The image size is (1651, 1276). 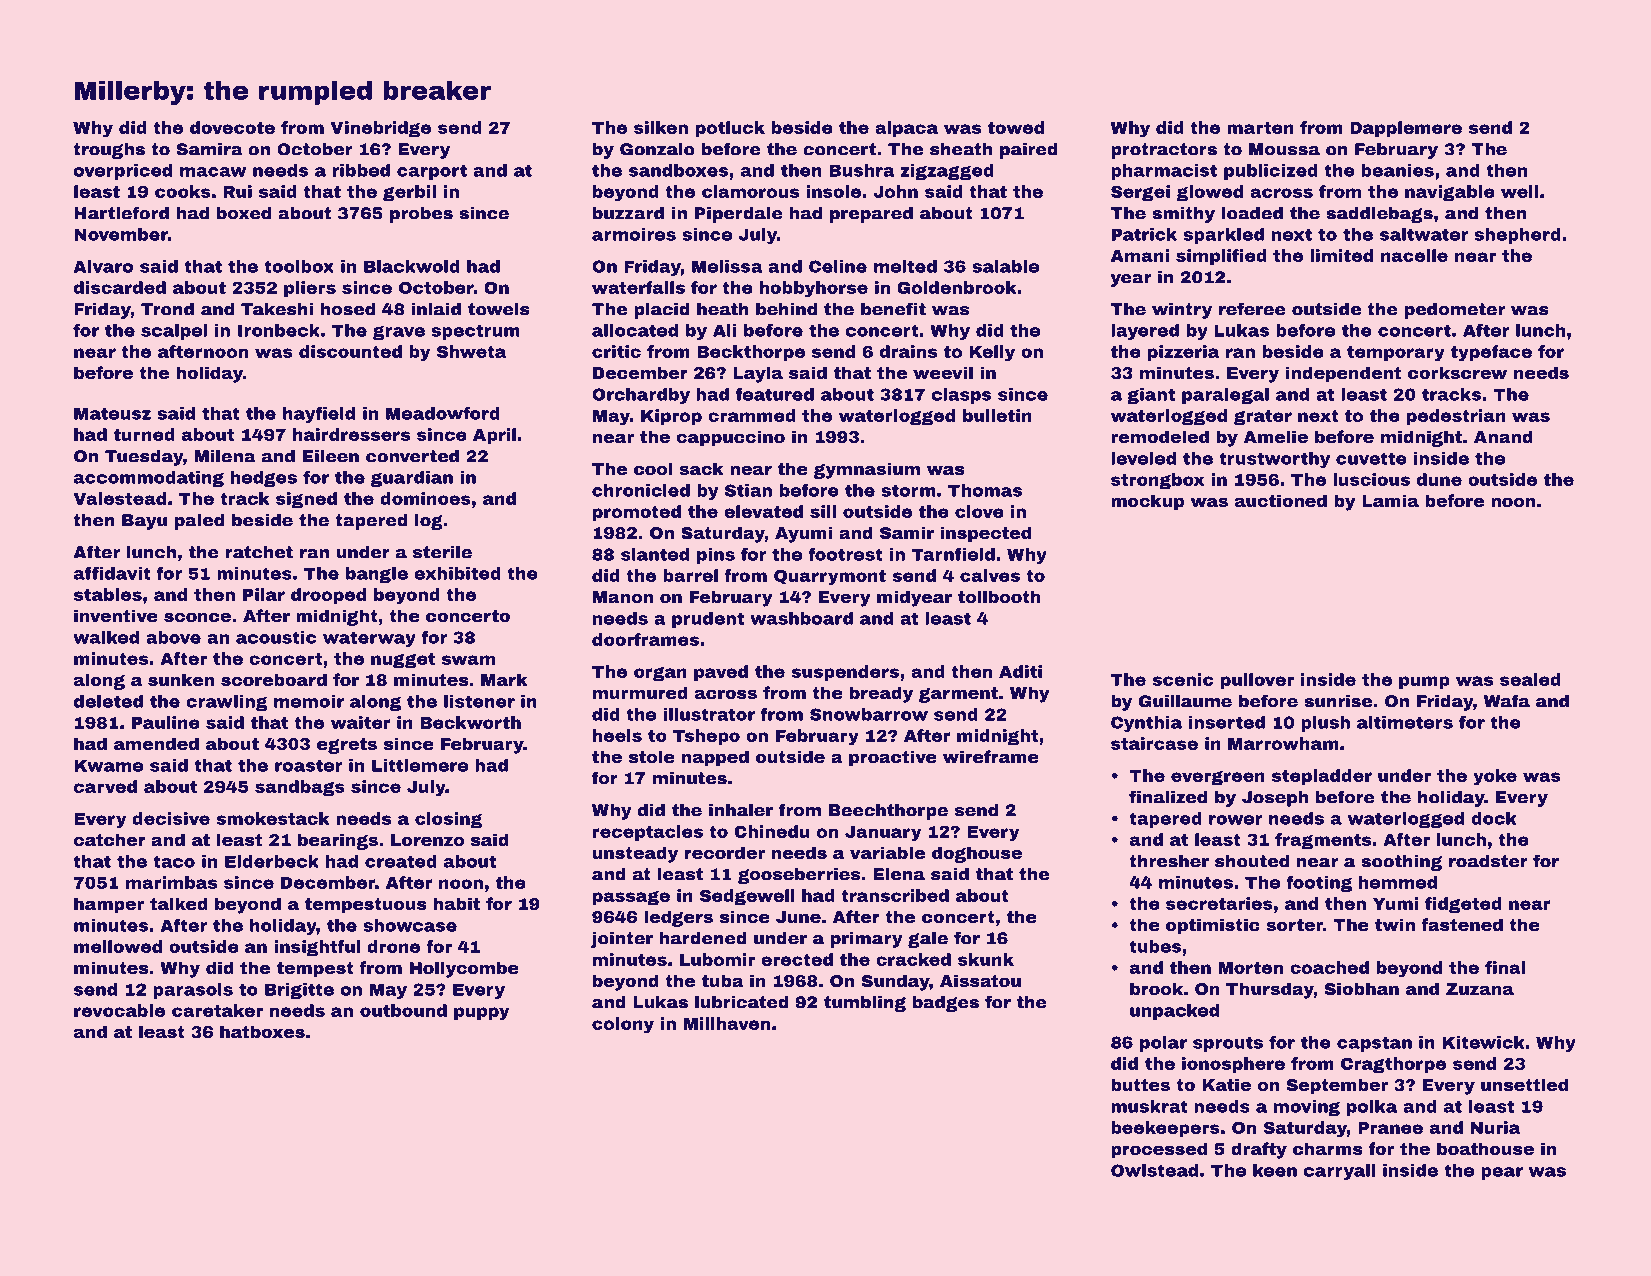 I want to click on Dapplemere, so click(x=1406, y=129).
